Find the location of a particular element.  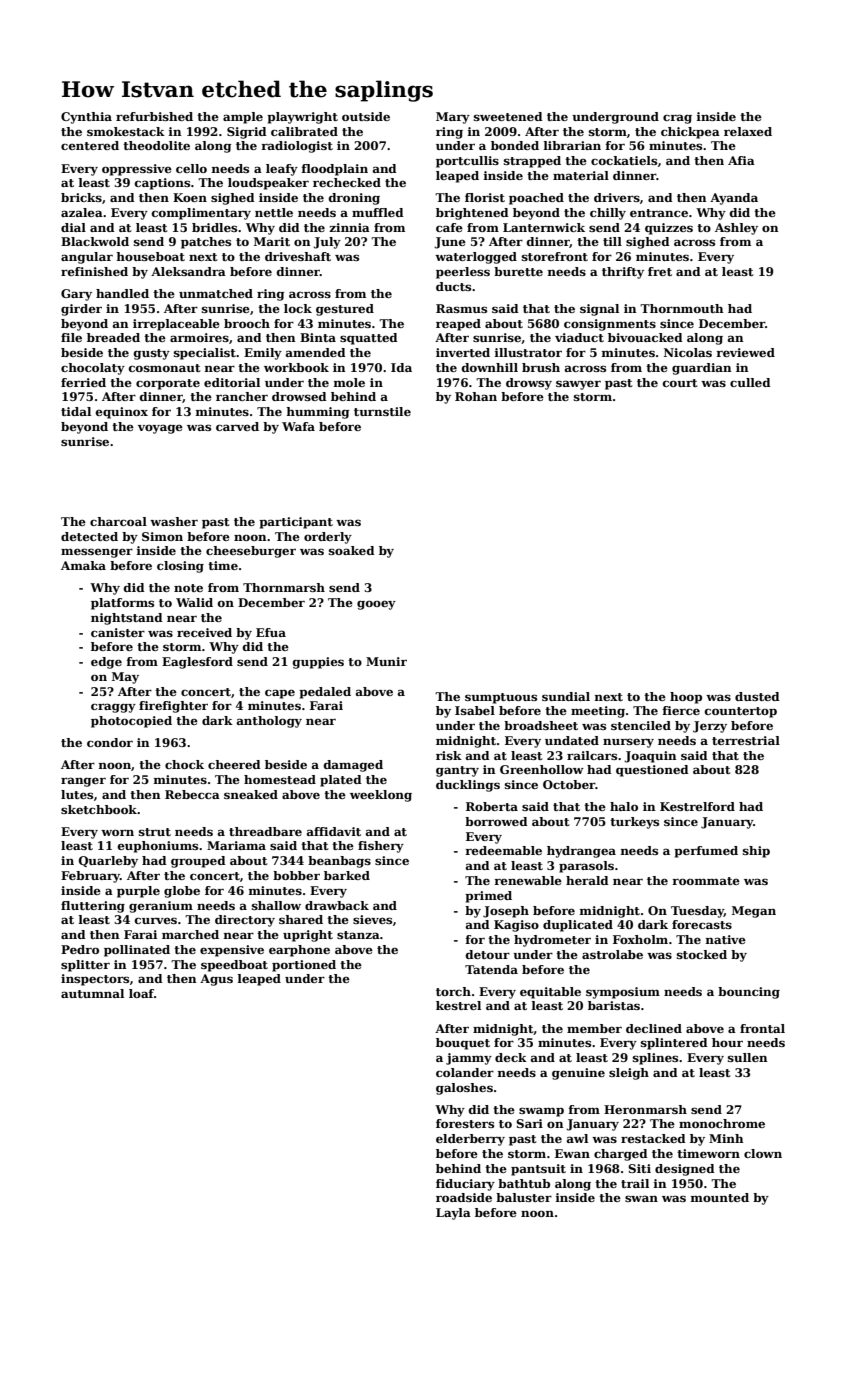

Mary is located at coordinates (453, 118).
